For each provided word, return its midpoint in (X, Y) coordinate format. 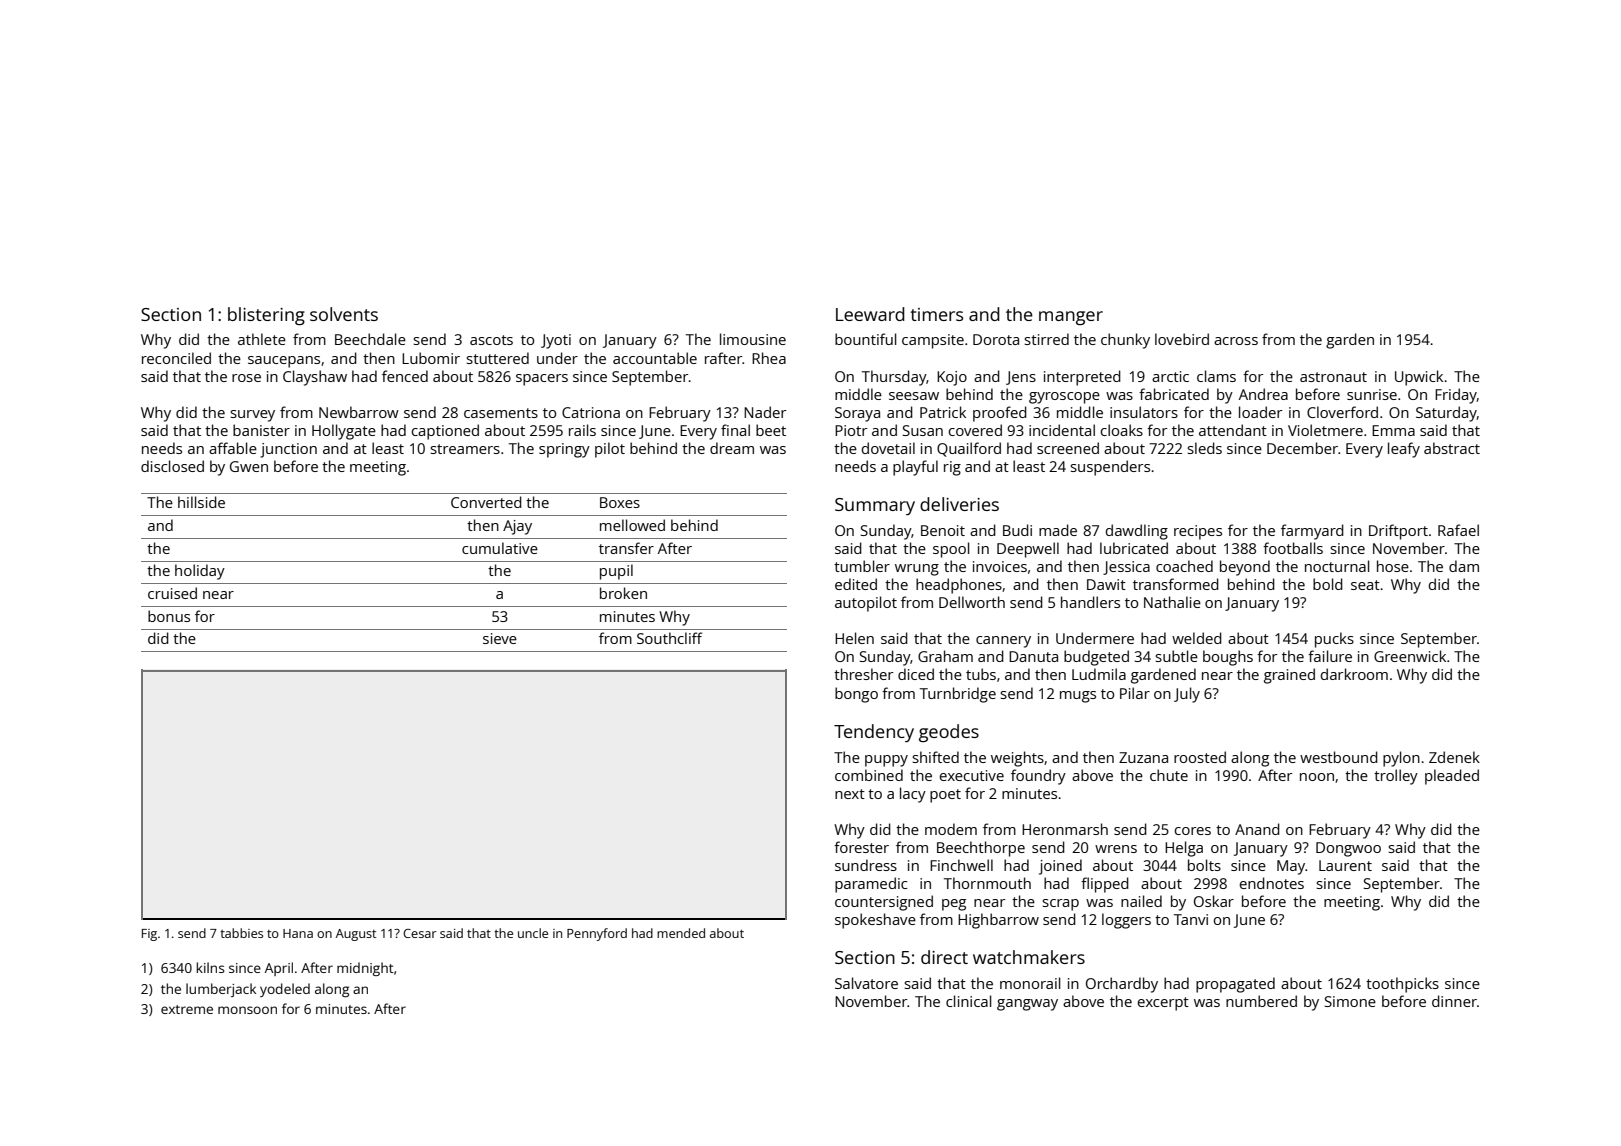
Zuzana (1143, 757)
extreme (187, 1009)
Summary (875, 506)
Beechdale (370, 339)
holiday (200, 572)
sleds (1205, 448)
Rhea (769, 358)
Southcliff (669, 638)
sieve (500, 638)
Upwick (1419, 378)
